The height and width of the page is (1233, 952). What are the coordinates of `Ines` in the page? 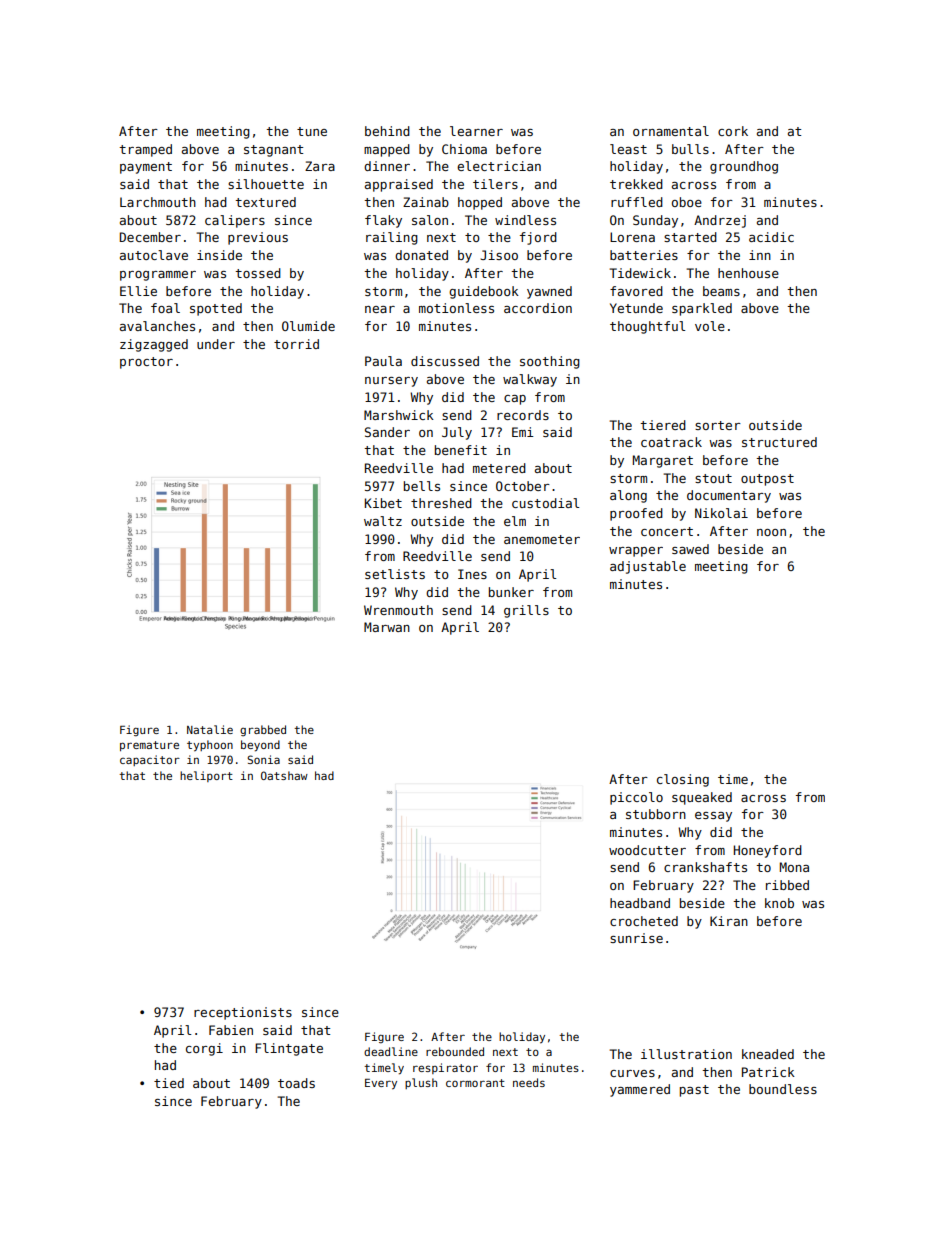 It's located at (472, 574).
